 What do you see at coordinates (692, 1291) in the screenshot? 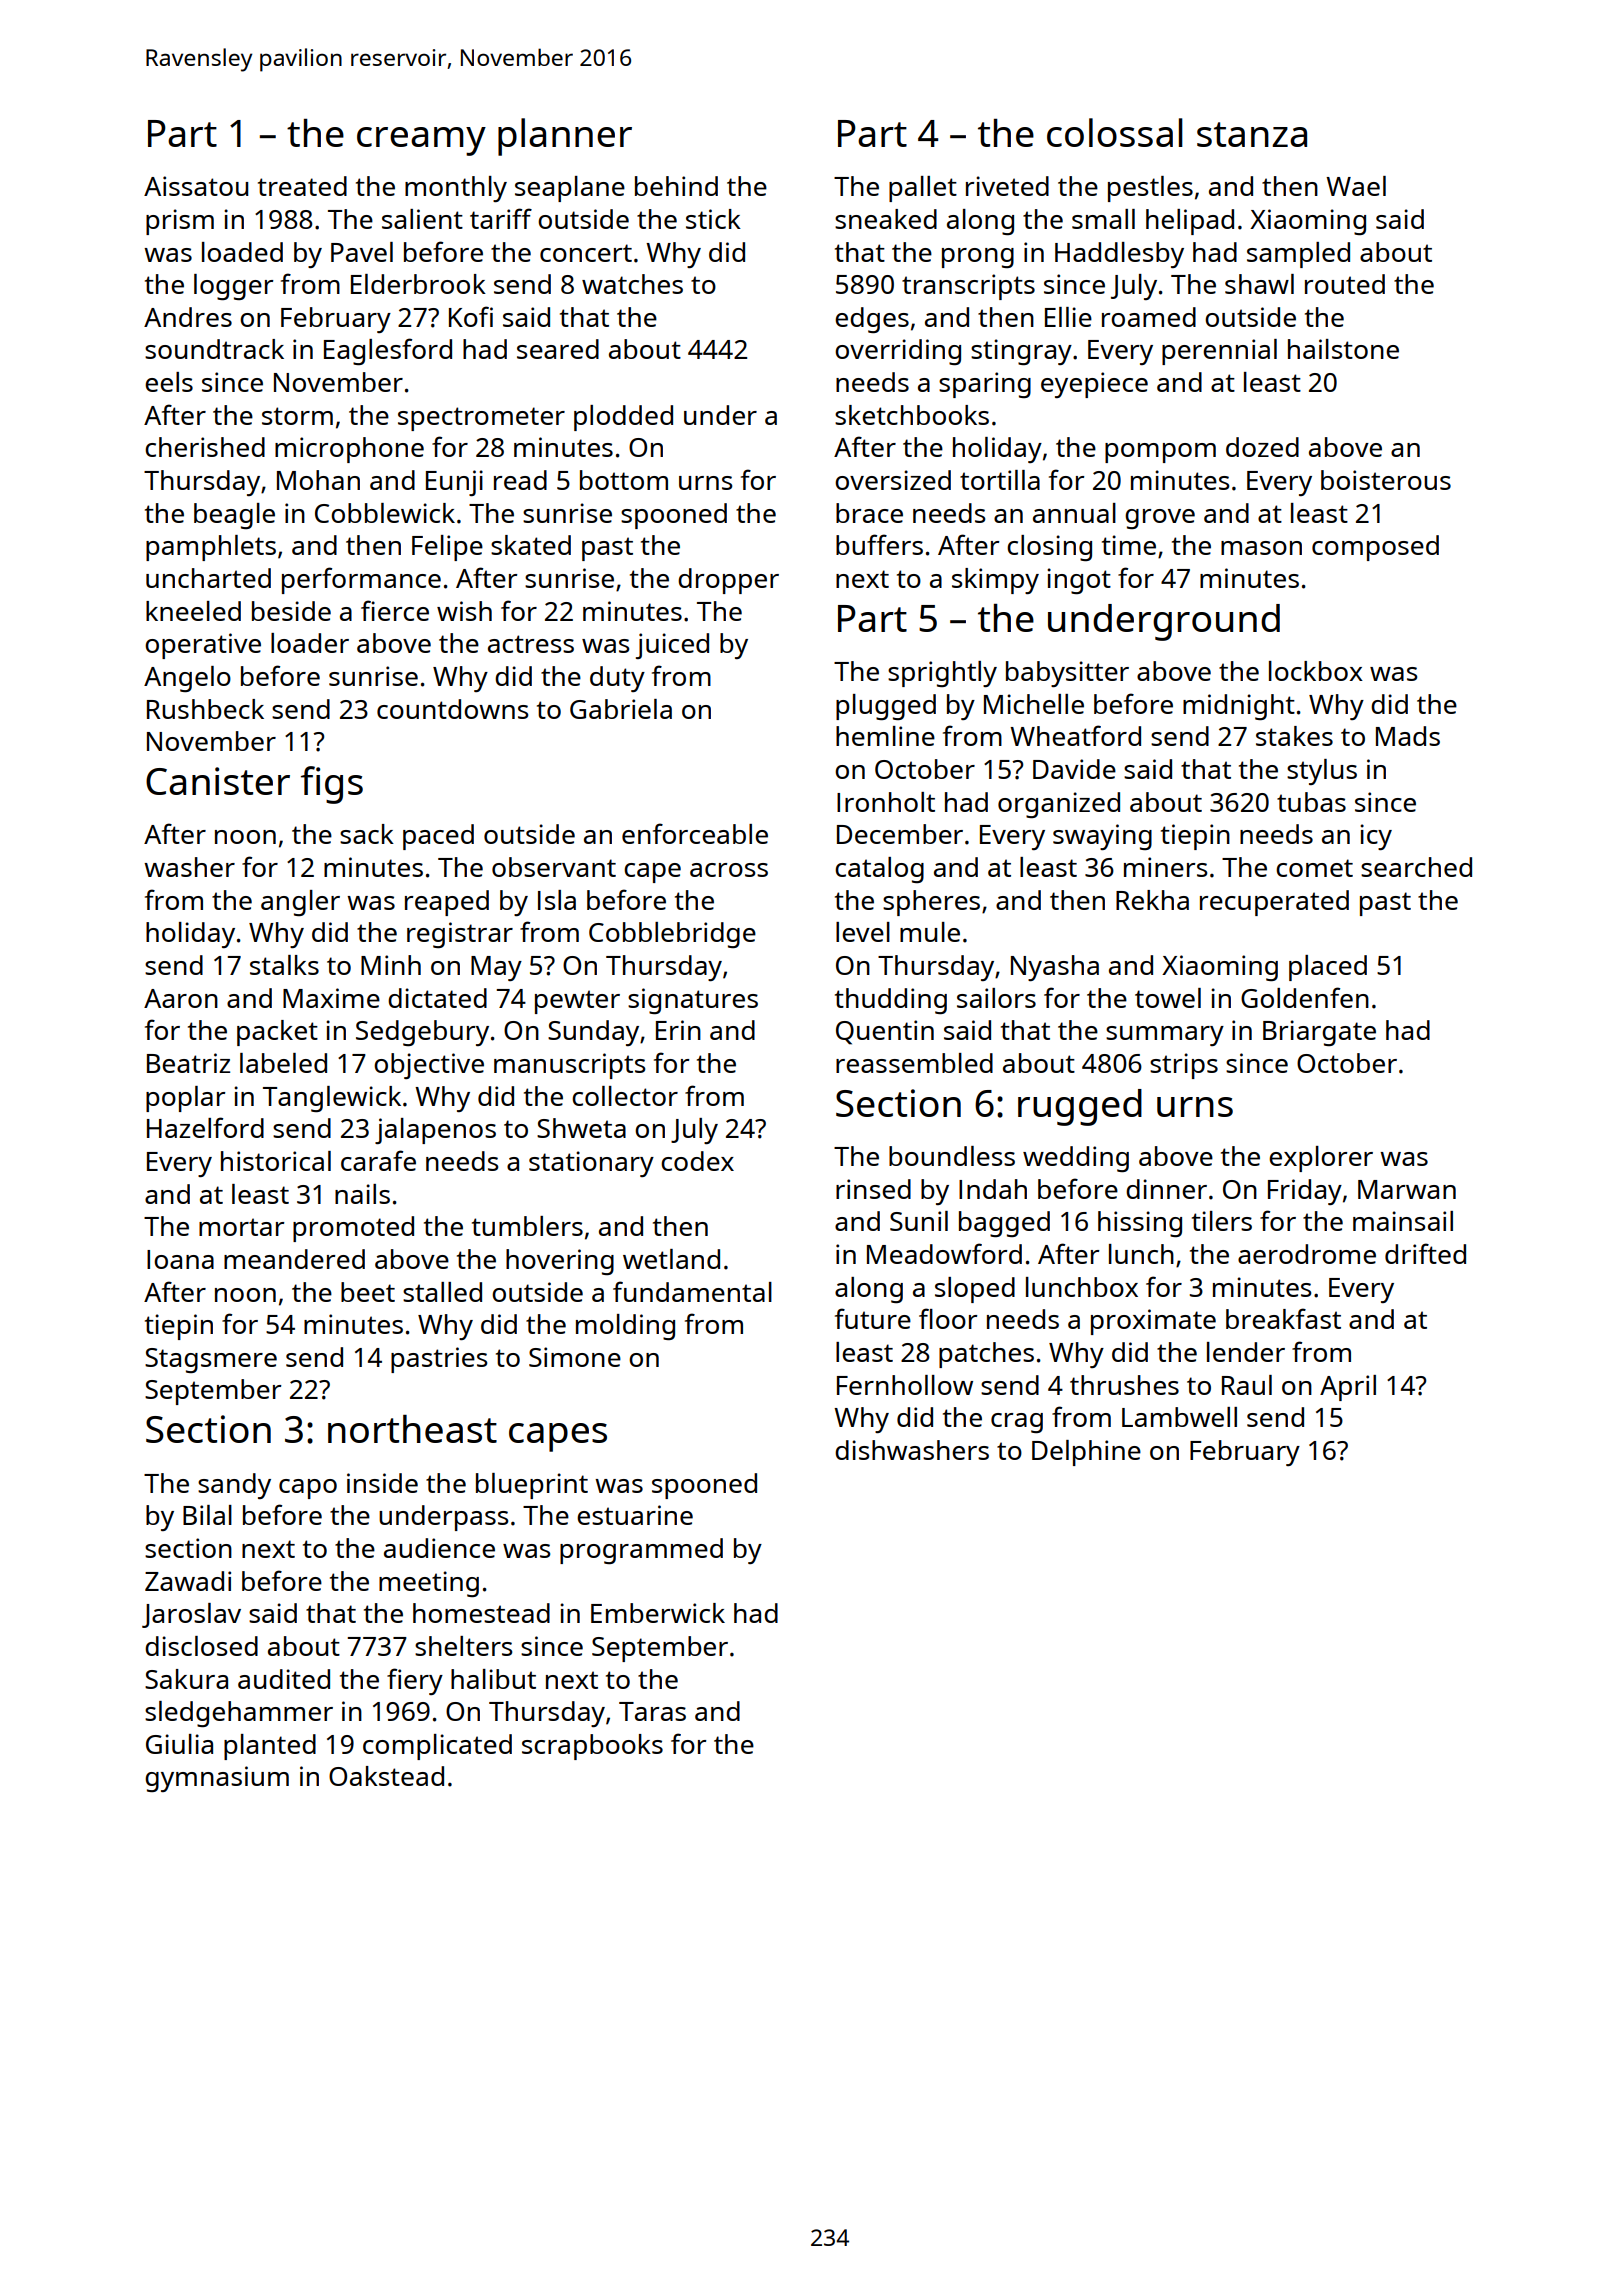
I see `fundamental` at bounding box center [692, 1291].
